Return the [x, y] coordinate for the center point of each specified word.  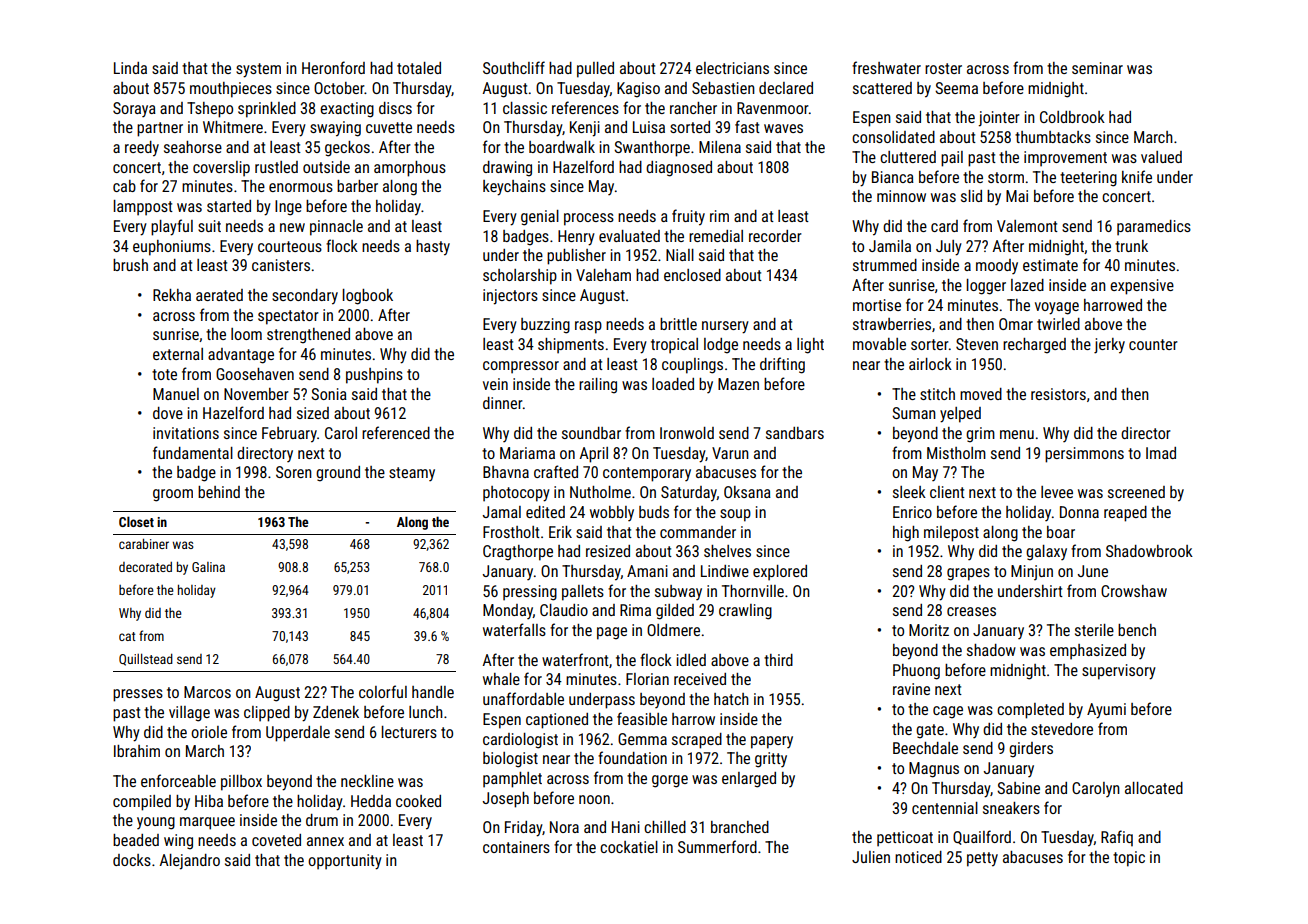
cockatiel [629, 847]
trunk [1131, 246]
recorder [775, 236]
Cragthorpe [518, 553]
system [258, 70]
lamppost [143, 208]
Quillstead [146, 660]
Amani [647, 571]
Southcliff [514, 67]
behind [219, 492]
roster [943, 68]
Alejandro [189, 862]
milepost [951, 534]
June [1093, 571]
